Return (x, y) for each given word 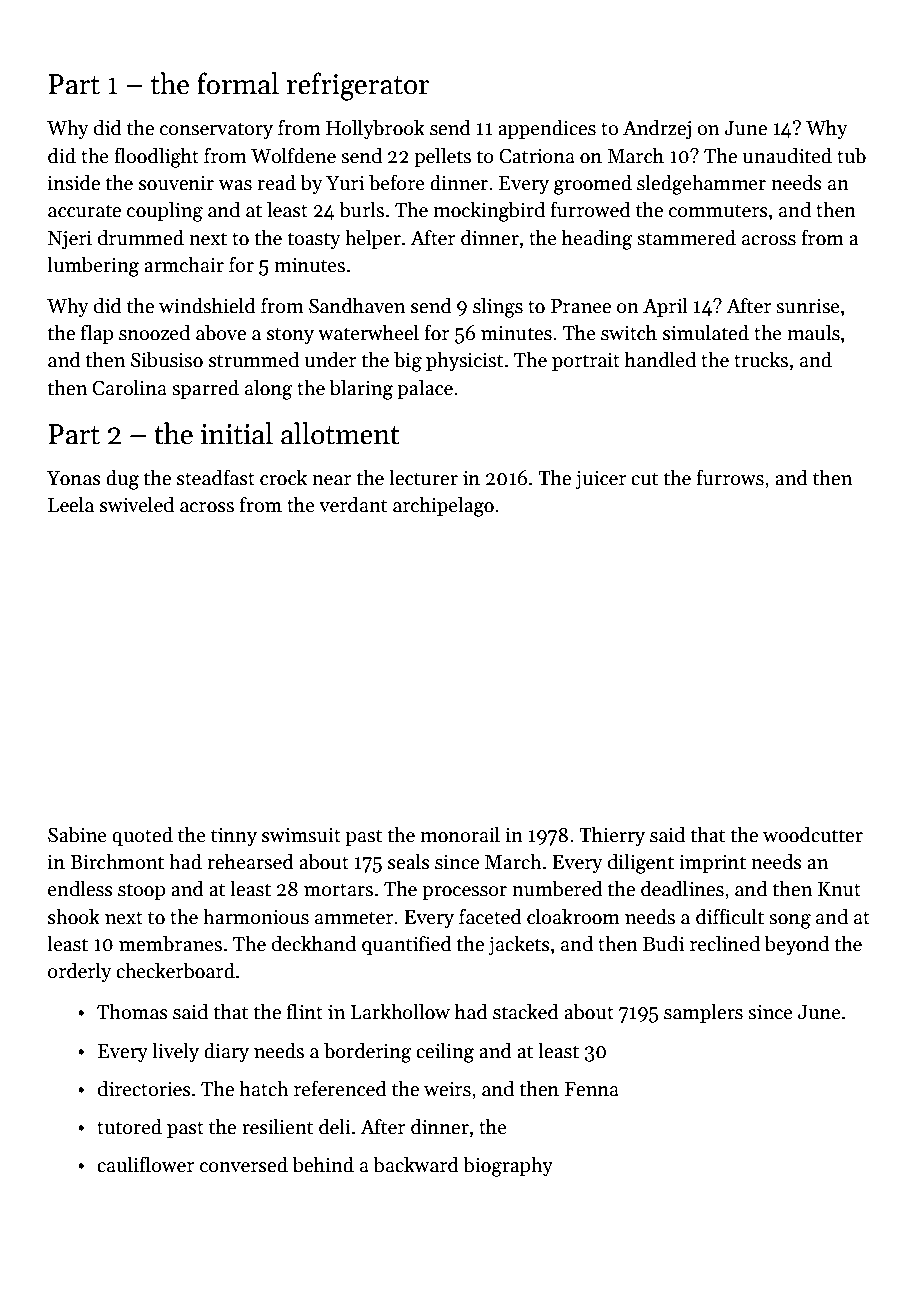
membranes (170, 943)
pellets (442, 157)
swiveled (137, 504)
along (269, 389)
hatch (263, 1088)
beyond (797, 945)
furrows (730, 477)
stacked (526, 1011)
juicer (601, 480)
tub (851, 155)
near (332, 480)
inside (74, 182)
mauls (813, 332)
